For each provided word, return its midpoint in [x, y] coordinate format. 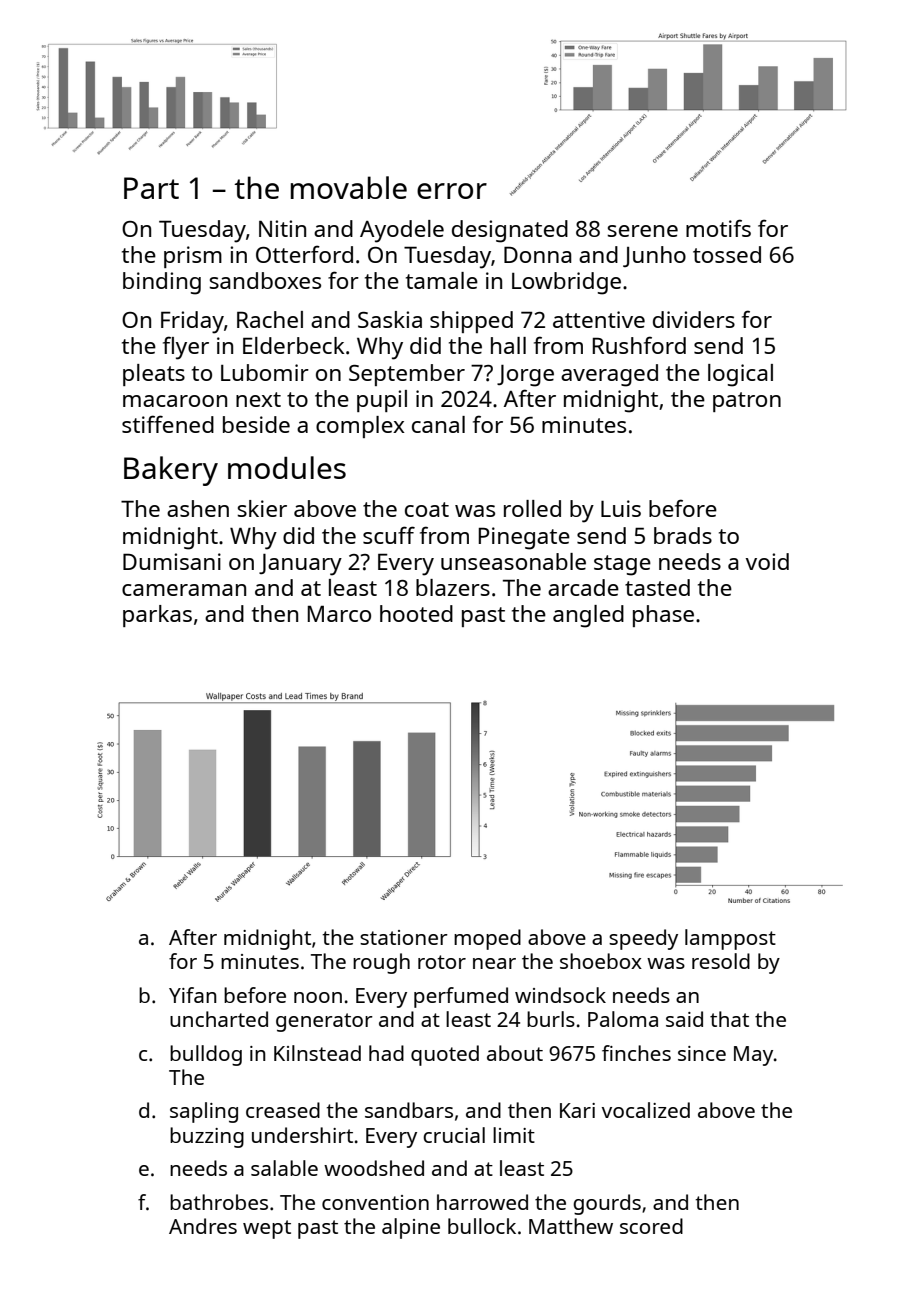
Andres [203, 1226]
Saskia [390, 319]
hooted [416, 613]
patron [747, 402]
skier [262, 508]
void [767, 561]
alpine [411, 1228]
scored [651, 1226]
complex [360, 427]
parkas [157, 616]
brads [683, 535]
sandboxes [265, 280]
